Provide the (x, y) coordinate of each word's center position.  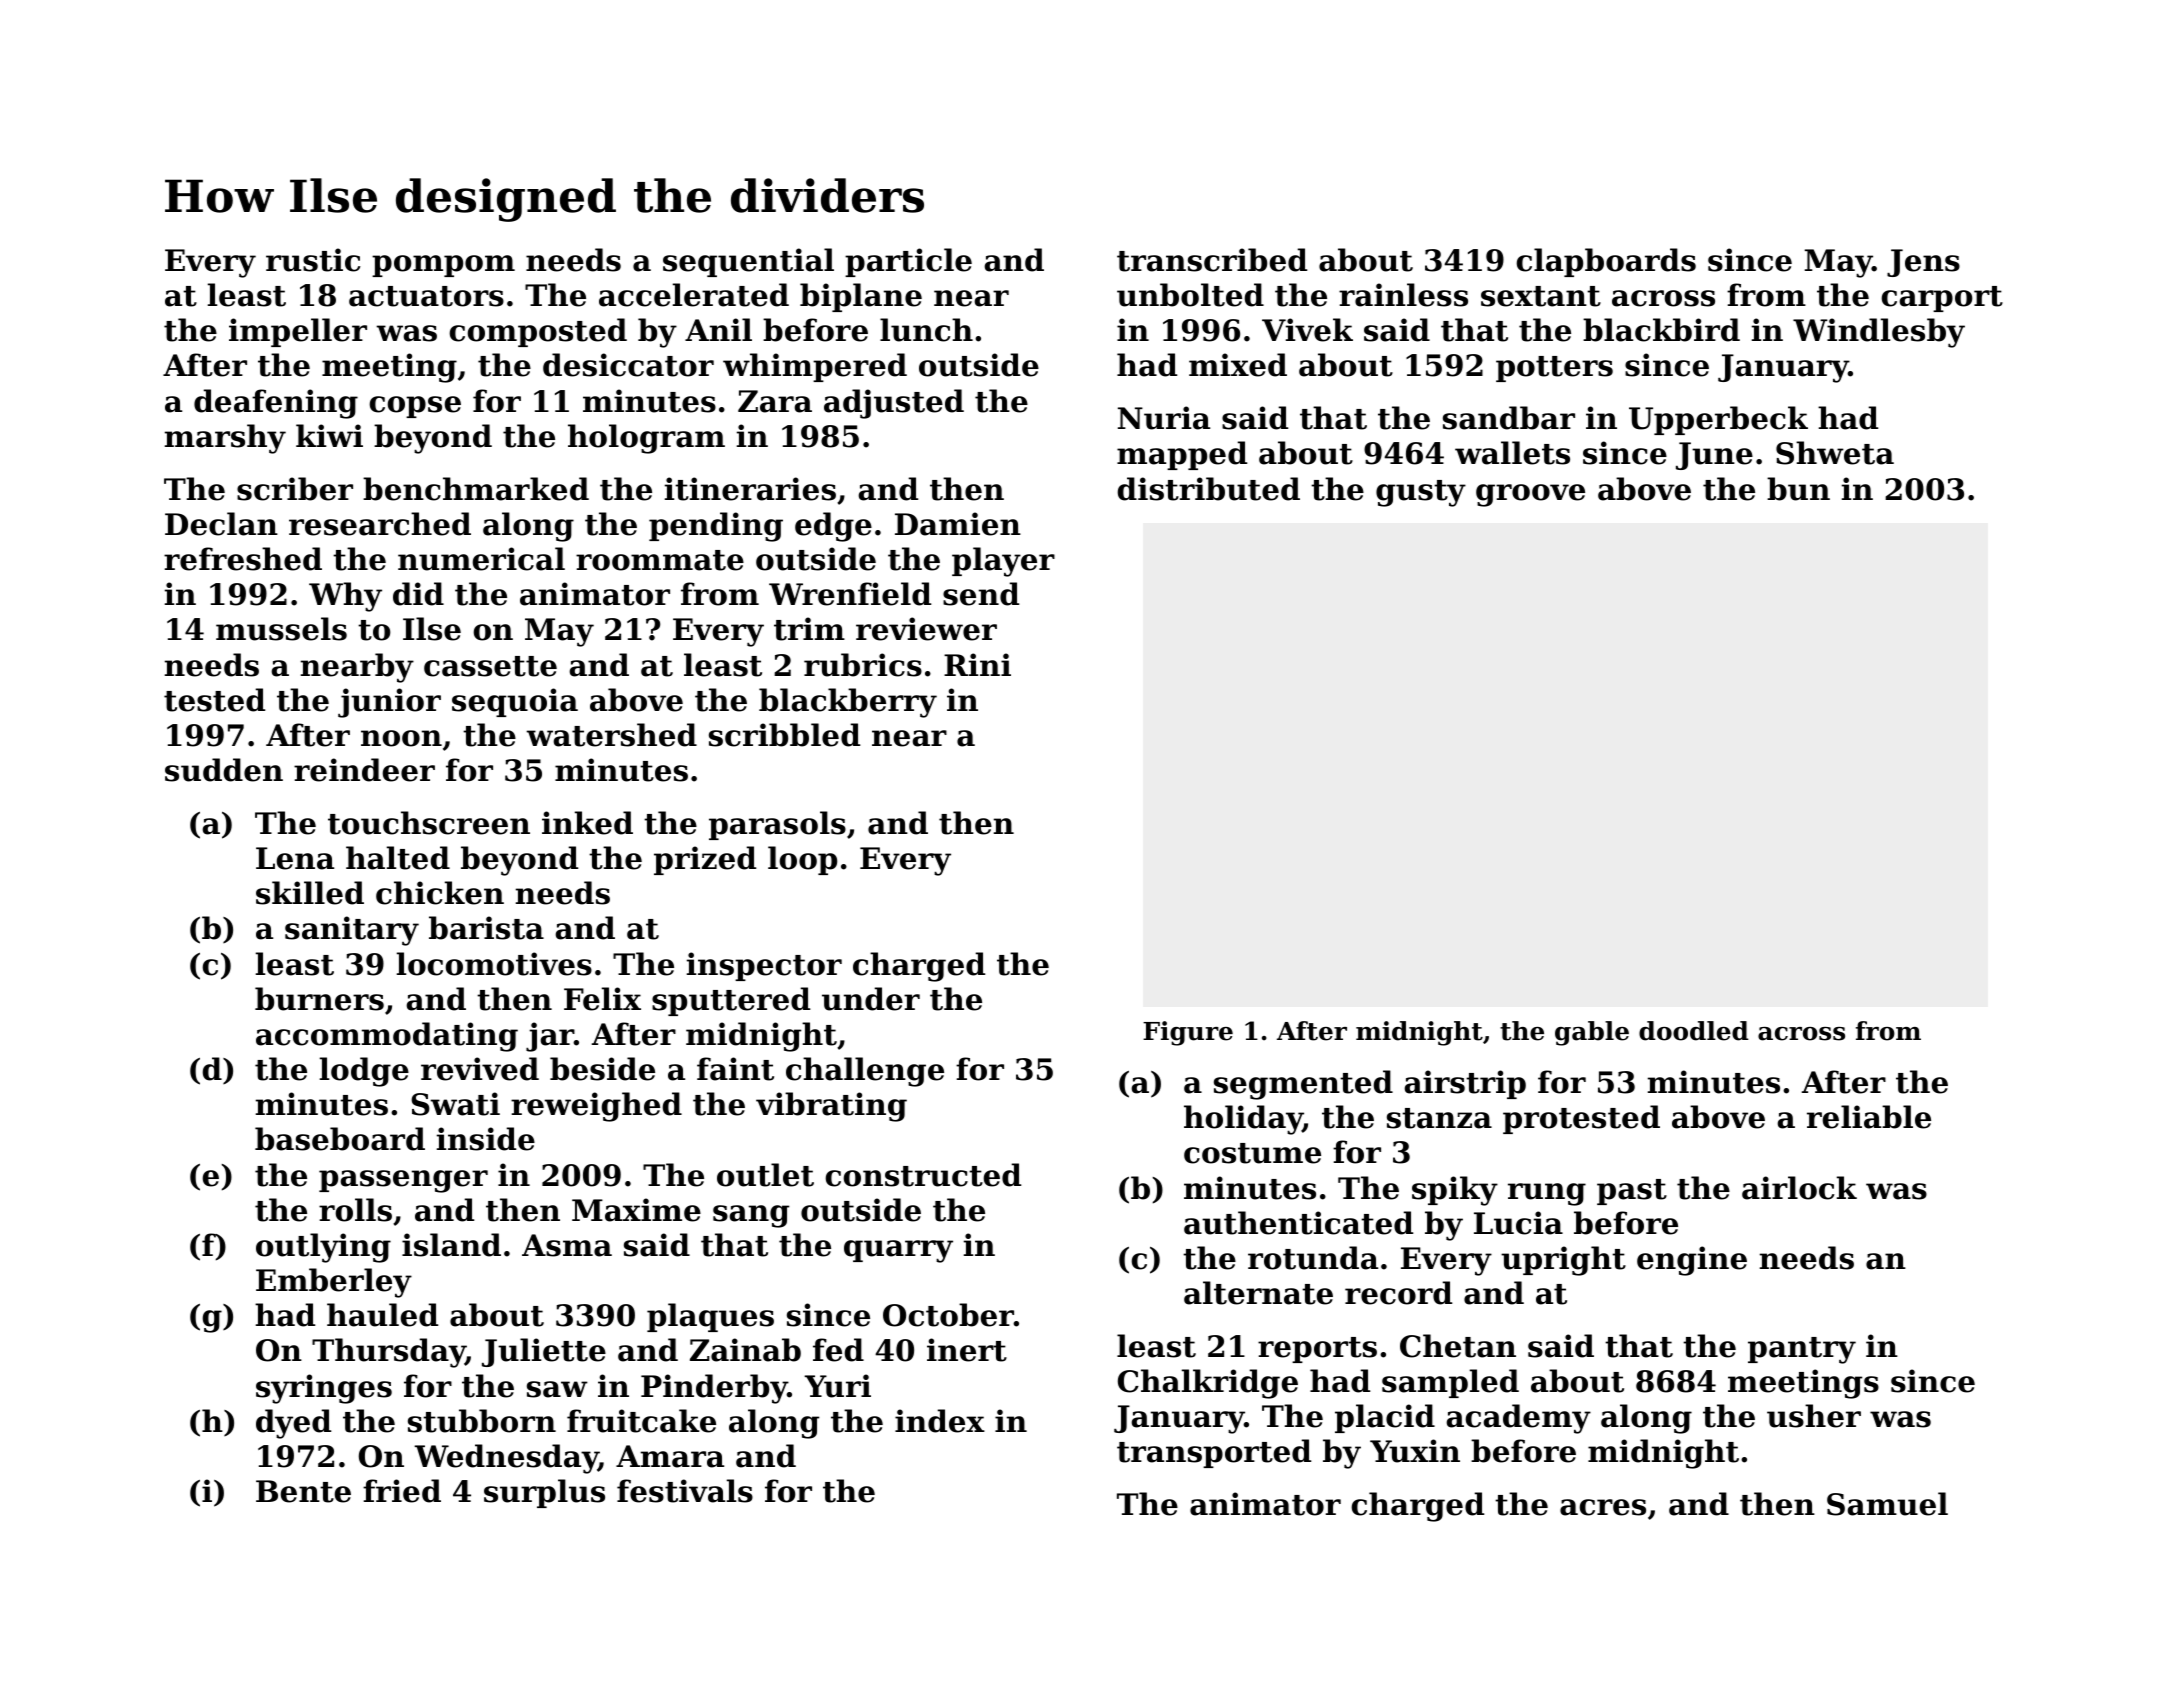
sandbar (1509, 418)
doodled (1694, 1031)
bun (1798, 489)
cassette (490, 666)
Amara (670, 1456)
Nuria (1164, 418)
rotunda (1313, 1258)
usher (1814, 1416)
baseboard (340, 1139)
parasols (777, 825)
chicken (440, 893)
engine (1692, 1261)
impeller (298, 332)
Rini (977, 664)
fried (402, 1491)
